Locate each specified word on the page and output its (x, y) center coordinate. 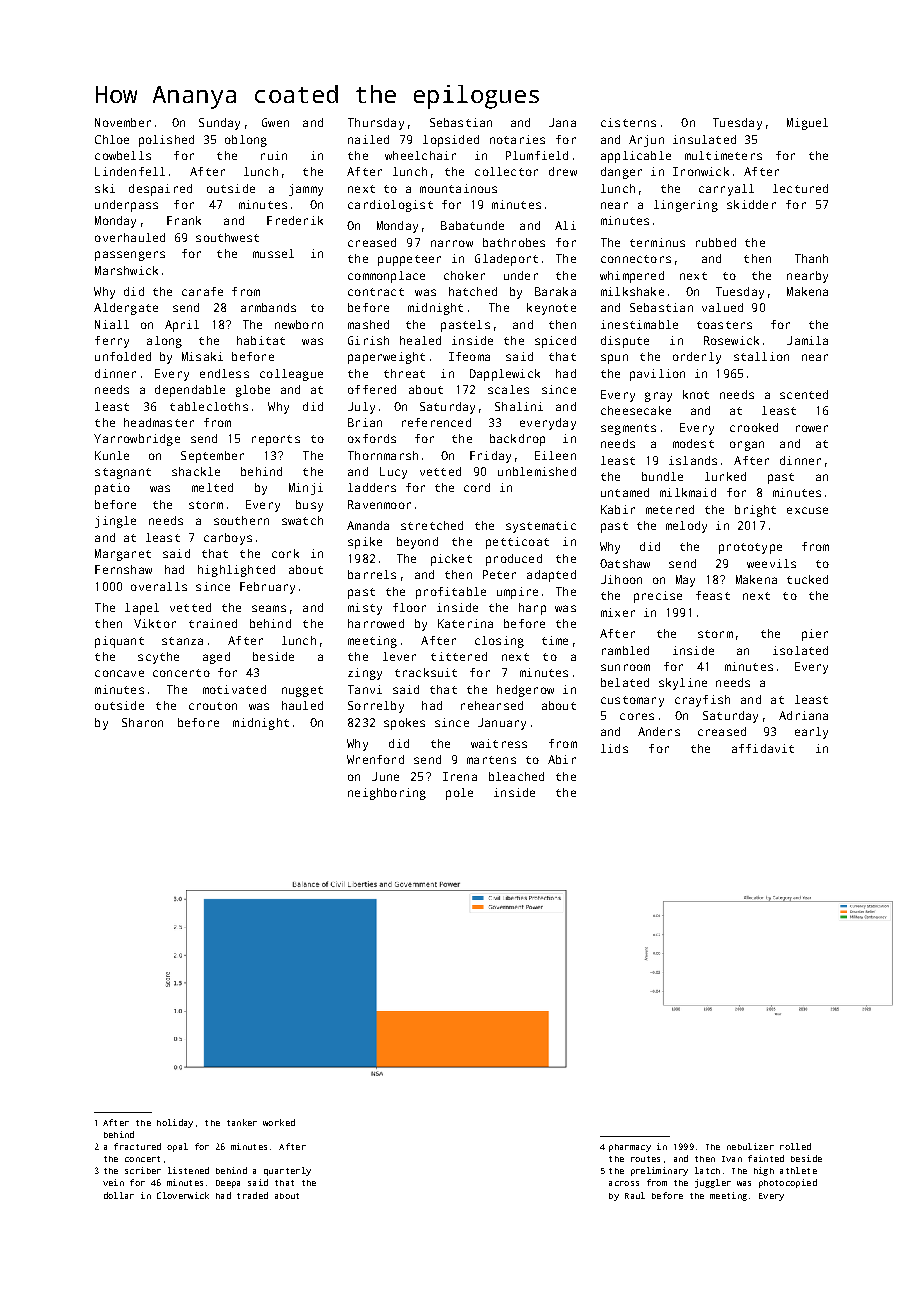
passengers (130, 256)
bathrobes (514, 242)
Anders (659, 731)
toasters (724, 325)
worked (279, 1122)
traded (252, 1195)
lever (399, 656)
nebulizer (750, 1146)
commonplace (386, 277)
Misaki (202, 356)
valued (722, 307)
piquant (119, 642)
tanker (242, 1122)
